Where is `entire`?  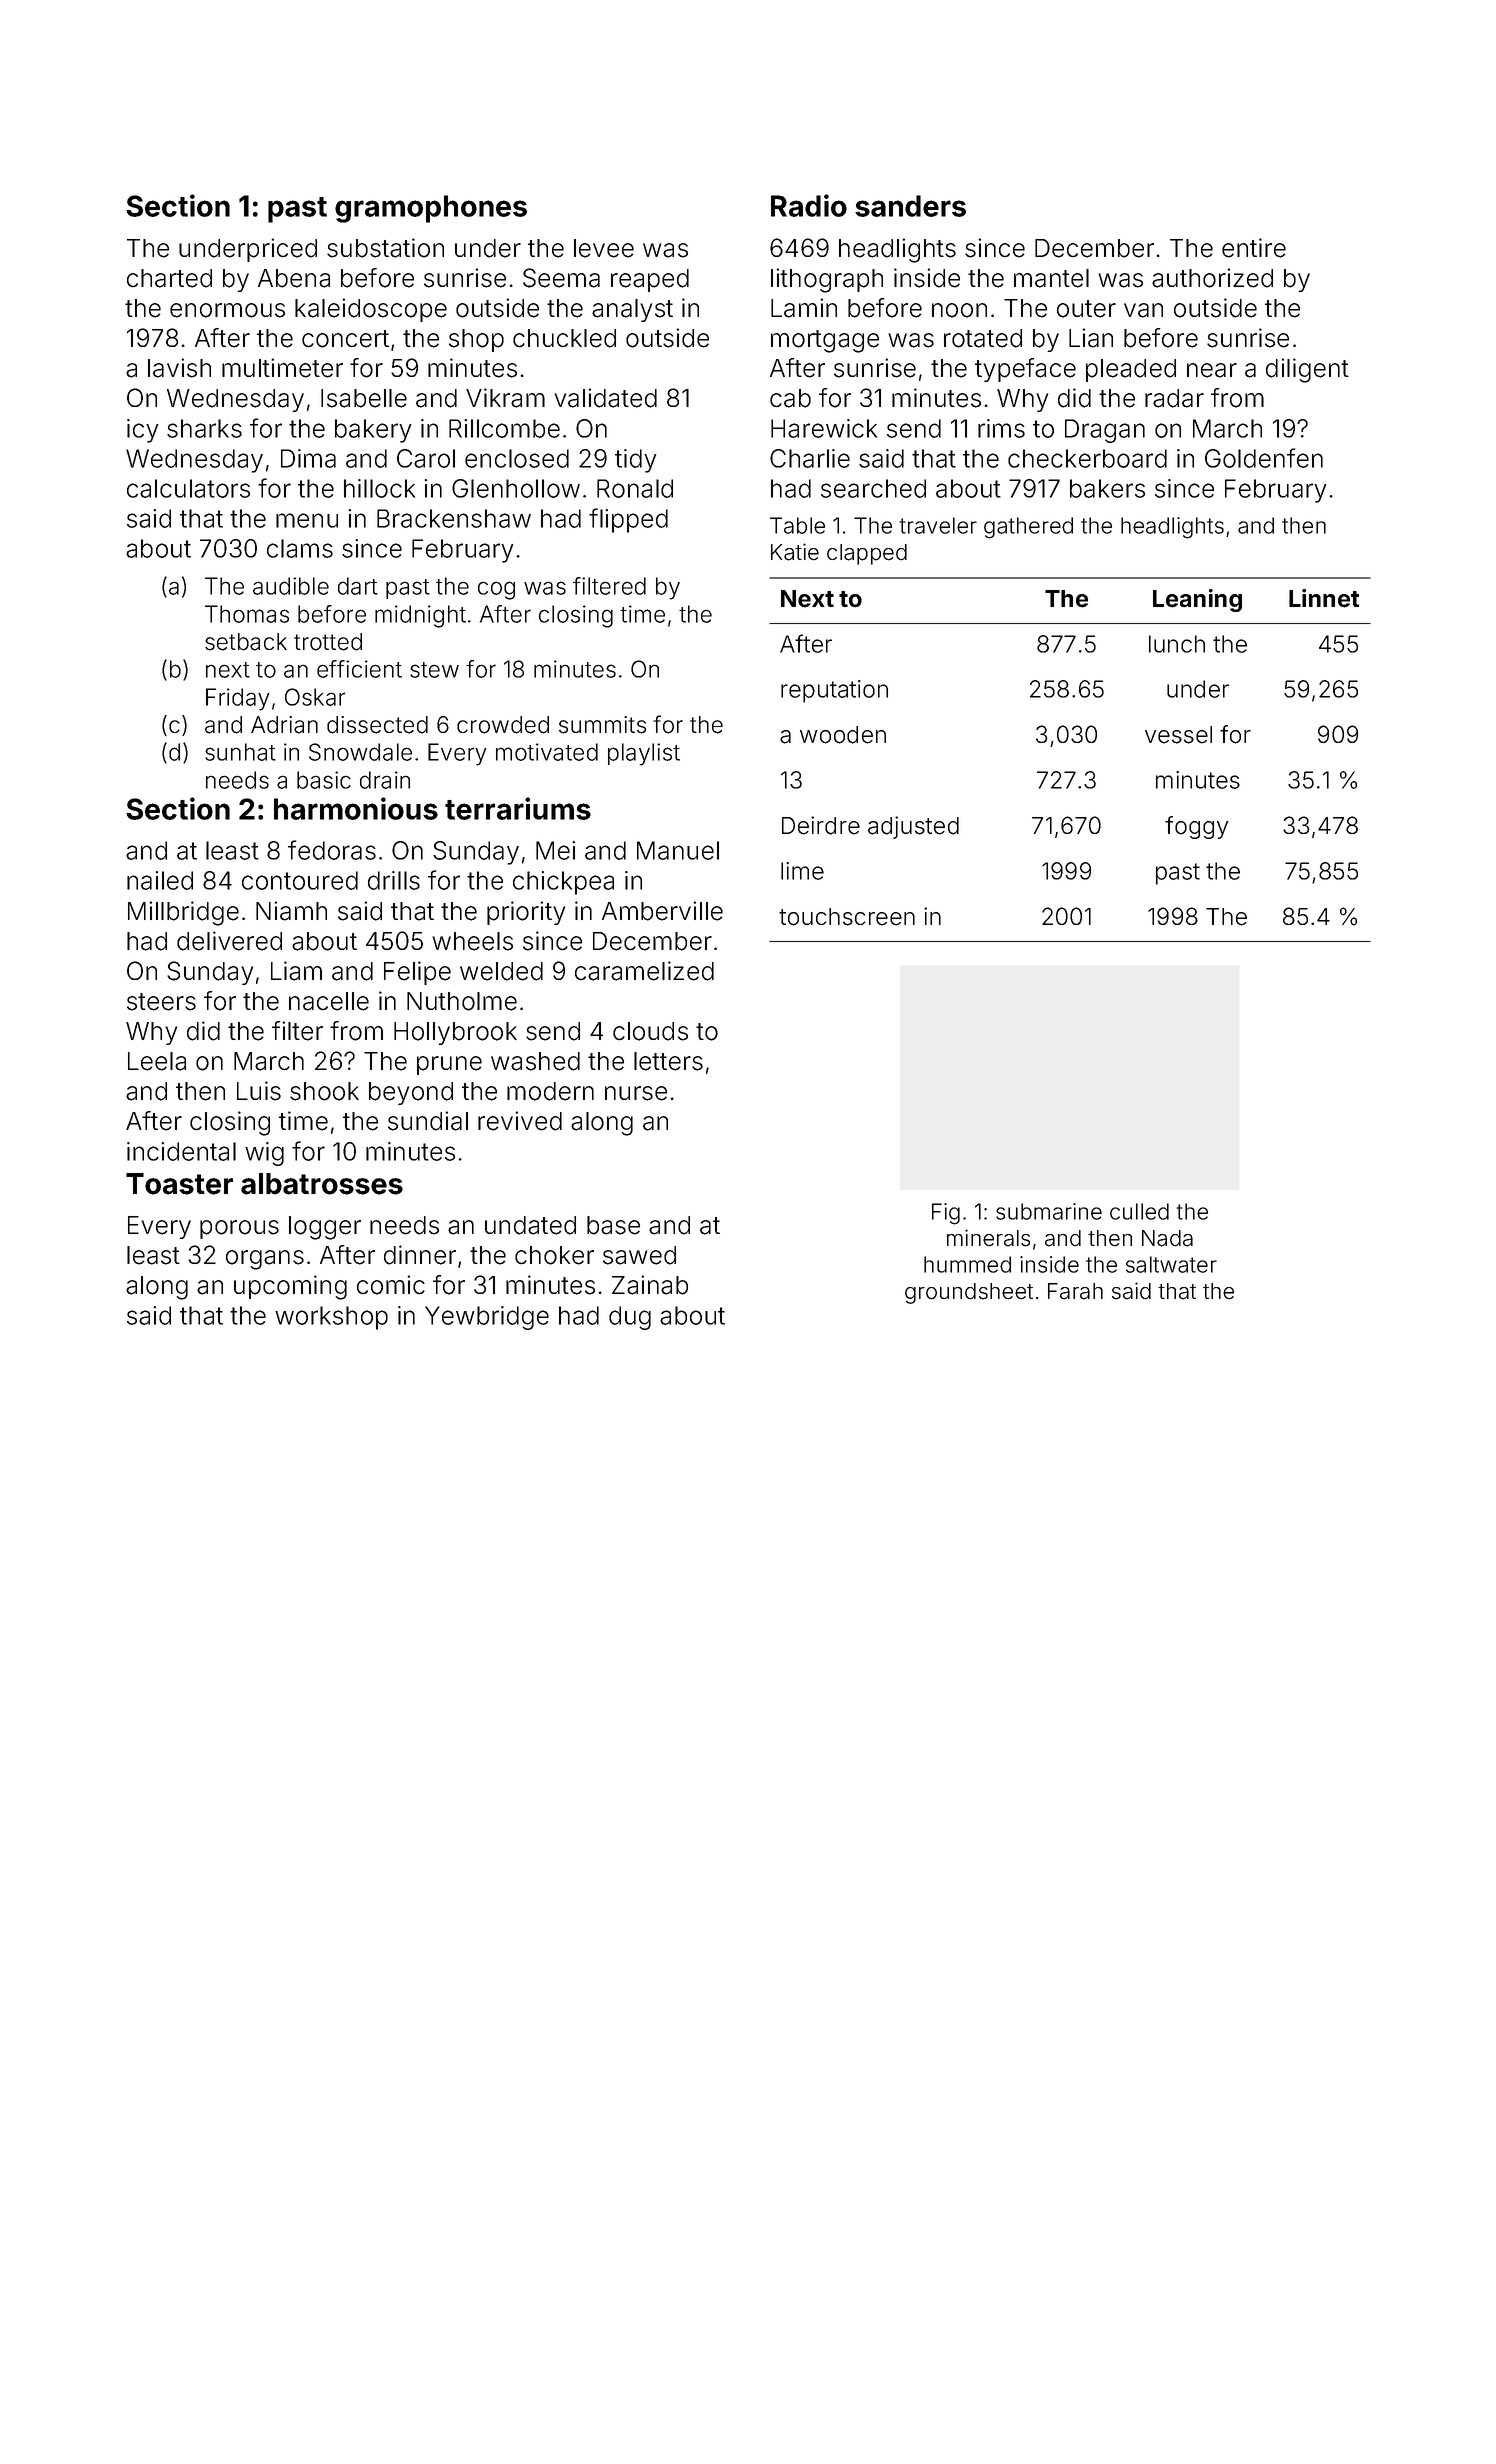
entire is located at coordinates (1254, 248).
